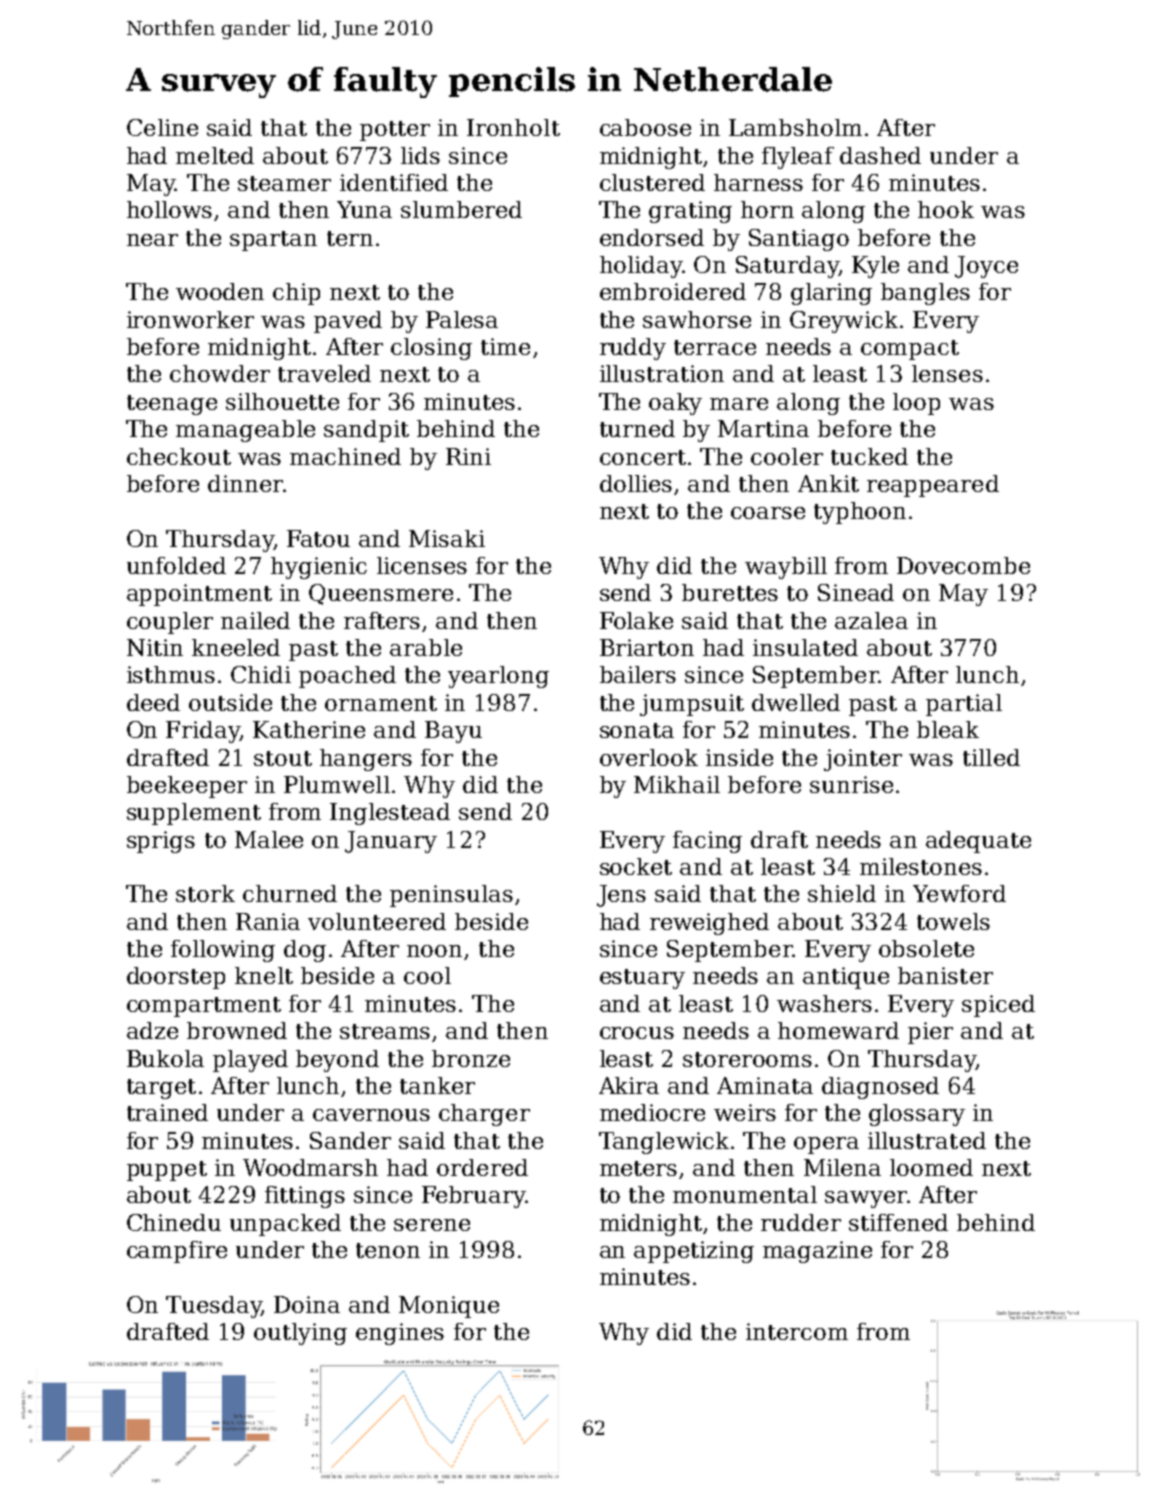 The width and height of the document is (1163, 1505). I want to click on partial, so click(964, 705).
